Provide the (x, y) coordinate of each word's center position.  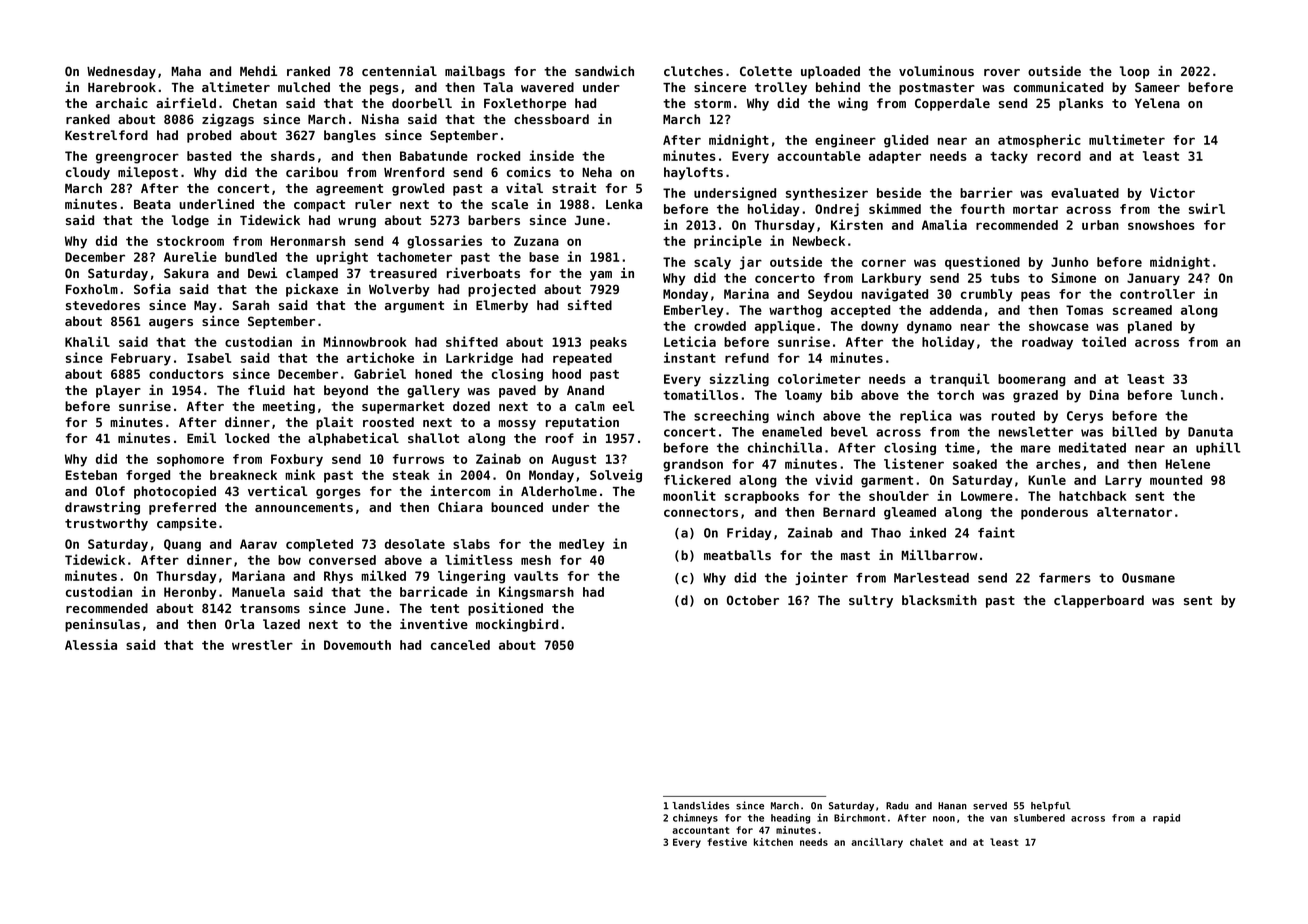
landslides (700, 805)
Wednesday (121, 72)
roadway (1047, 343)
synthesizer (827, 194)
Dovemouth (357, 645)
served (990, 806)
